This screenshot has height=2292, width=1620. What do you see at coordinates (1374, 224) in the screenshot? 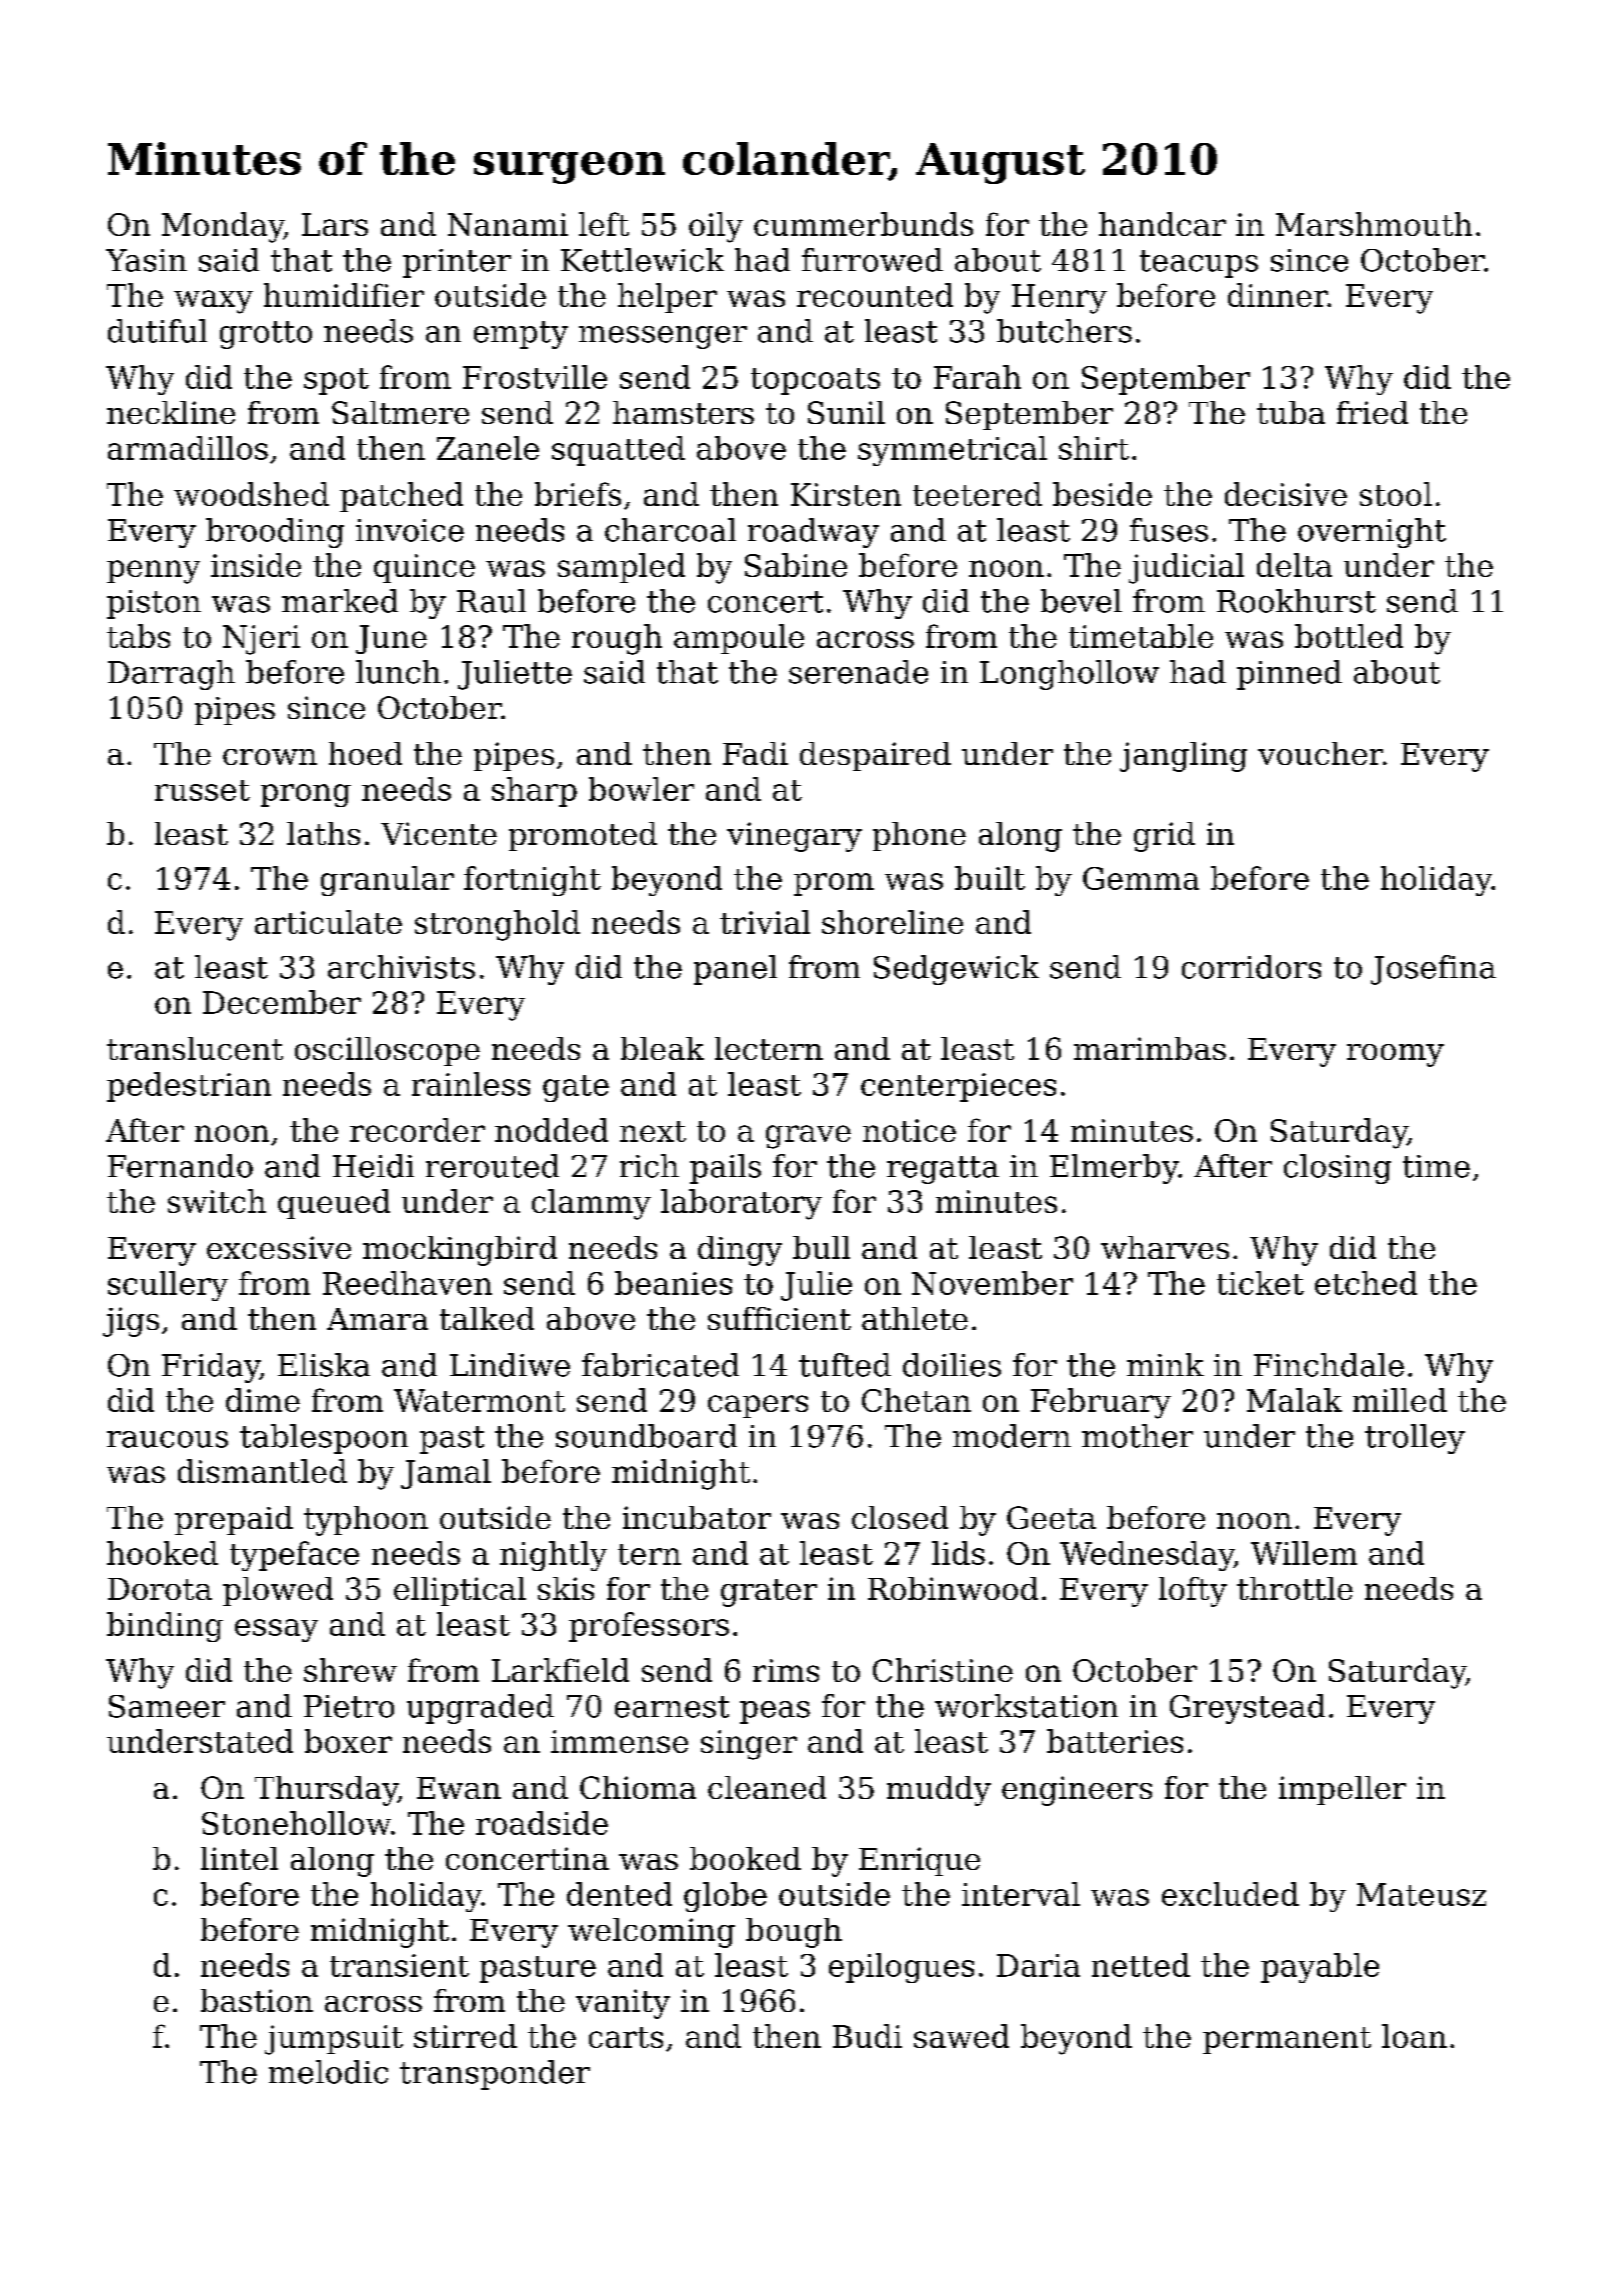
I see `Marshmouth` at bounding box center [1374, 224].
